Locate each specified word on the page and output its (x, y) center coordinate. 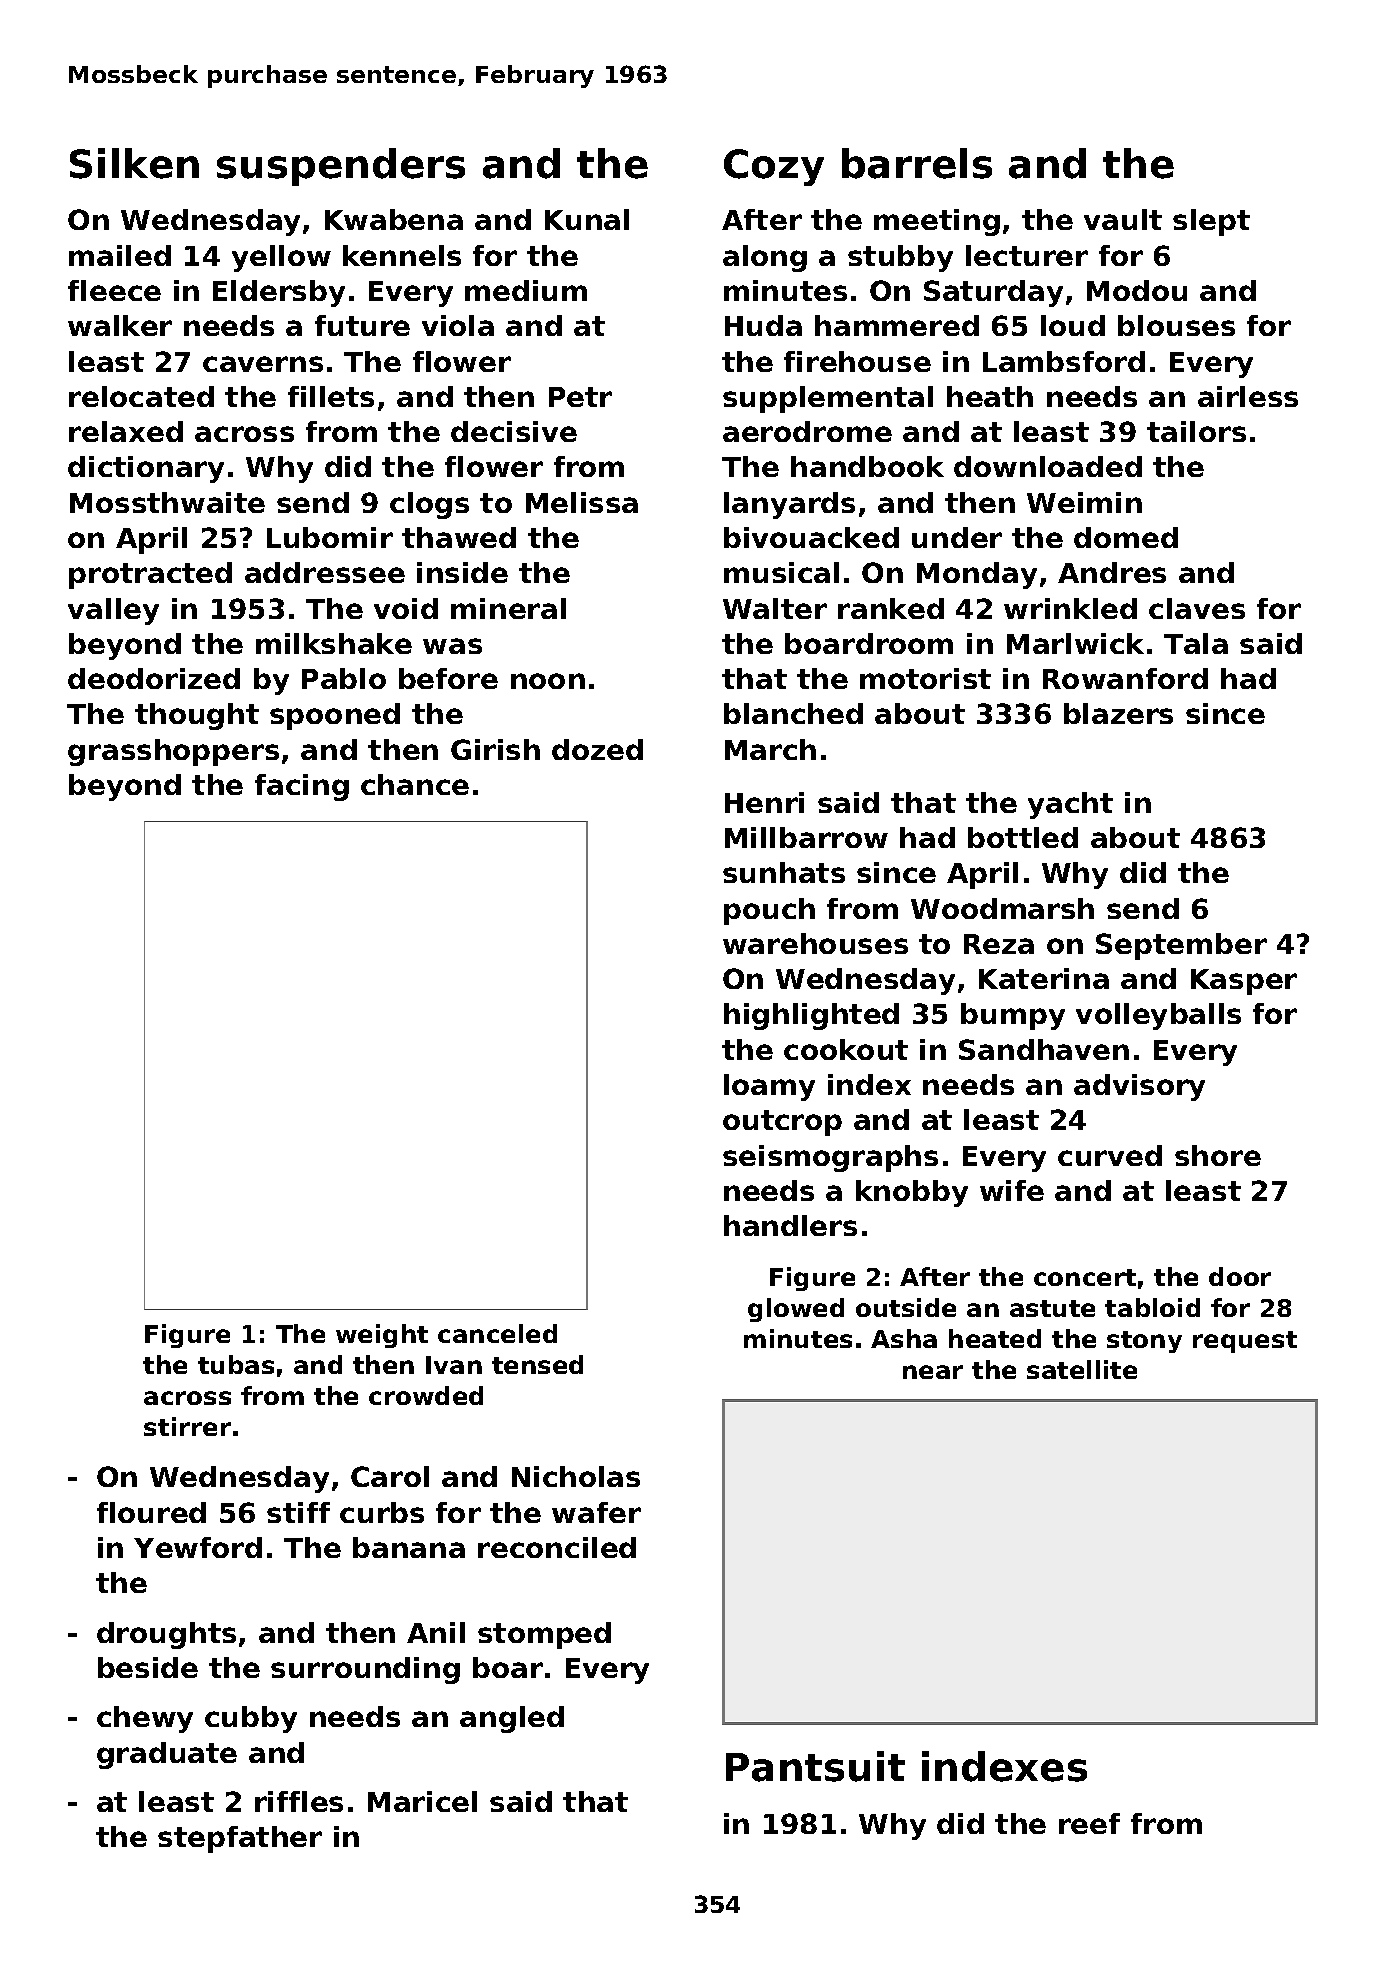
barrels (917, 163)
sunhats (784, 872)
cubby (251, 1719)
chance (415, 784)
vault (1123, 219)
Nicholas (576, 1476)
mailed (120, 255)
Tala (1196, 643)
